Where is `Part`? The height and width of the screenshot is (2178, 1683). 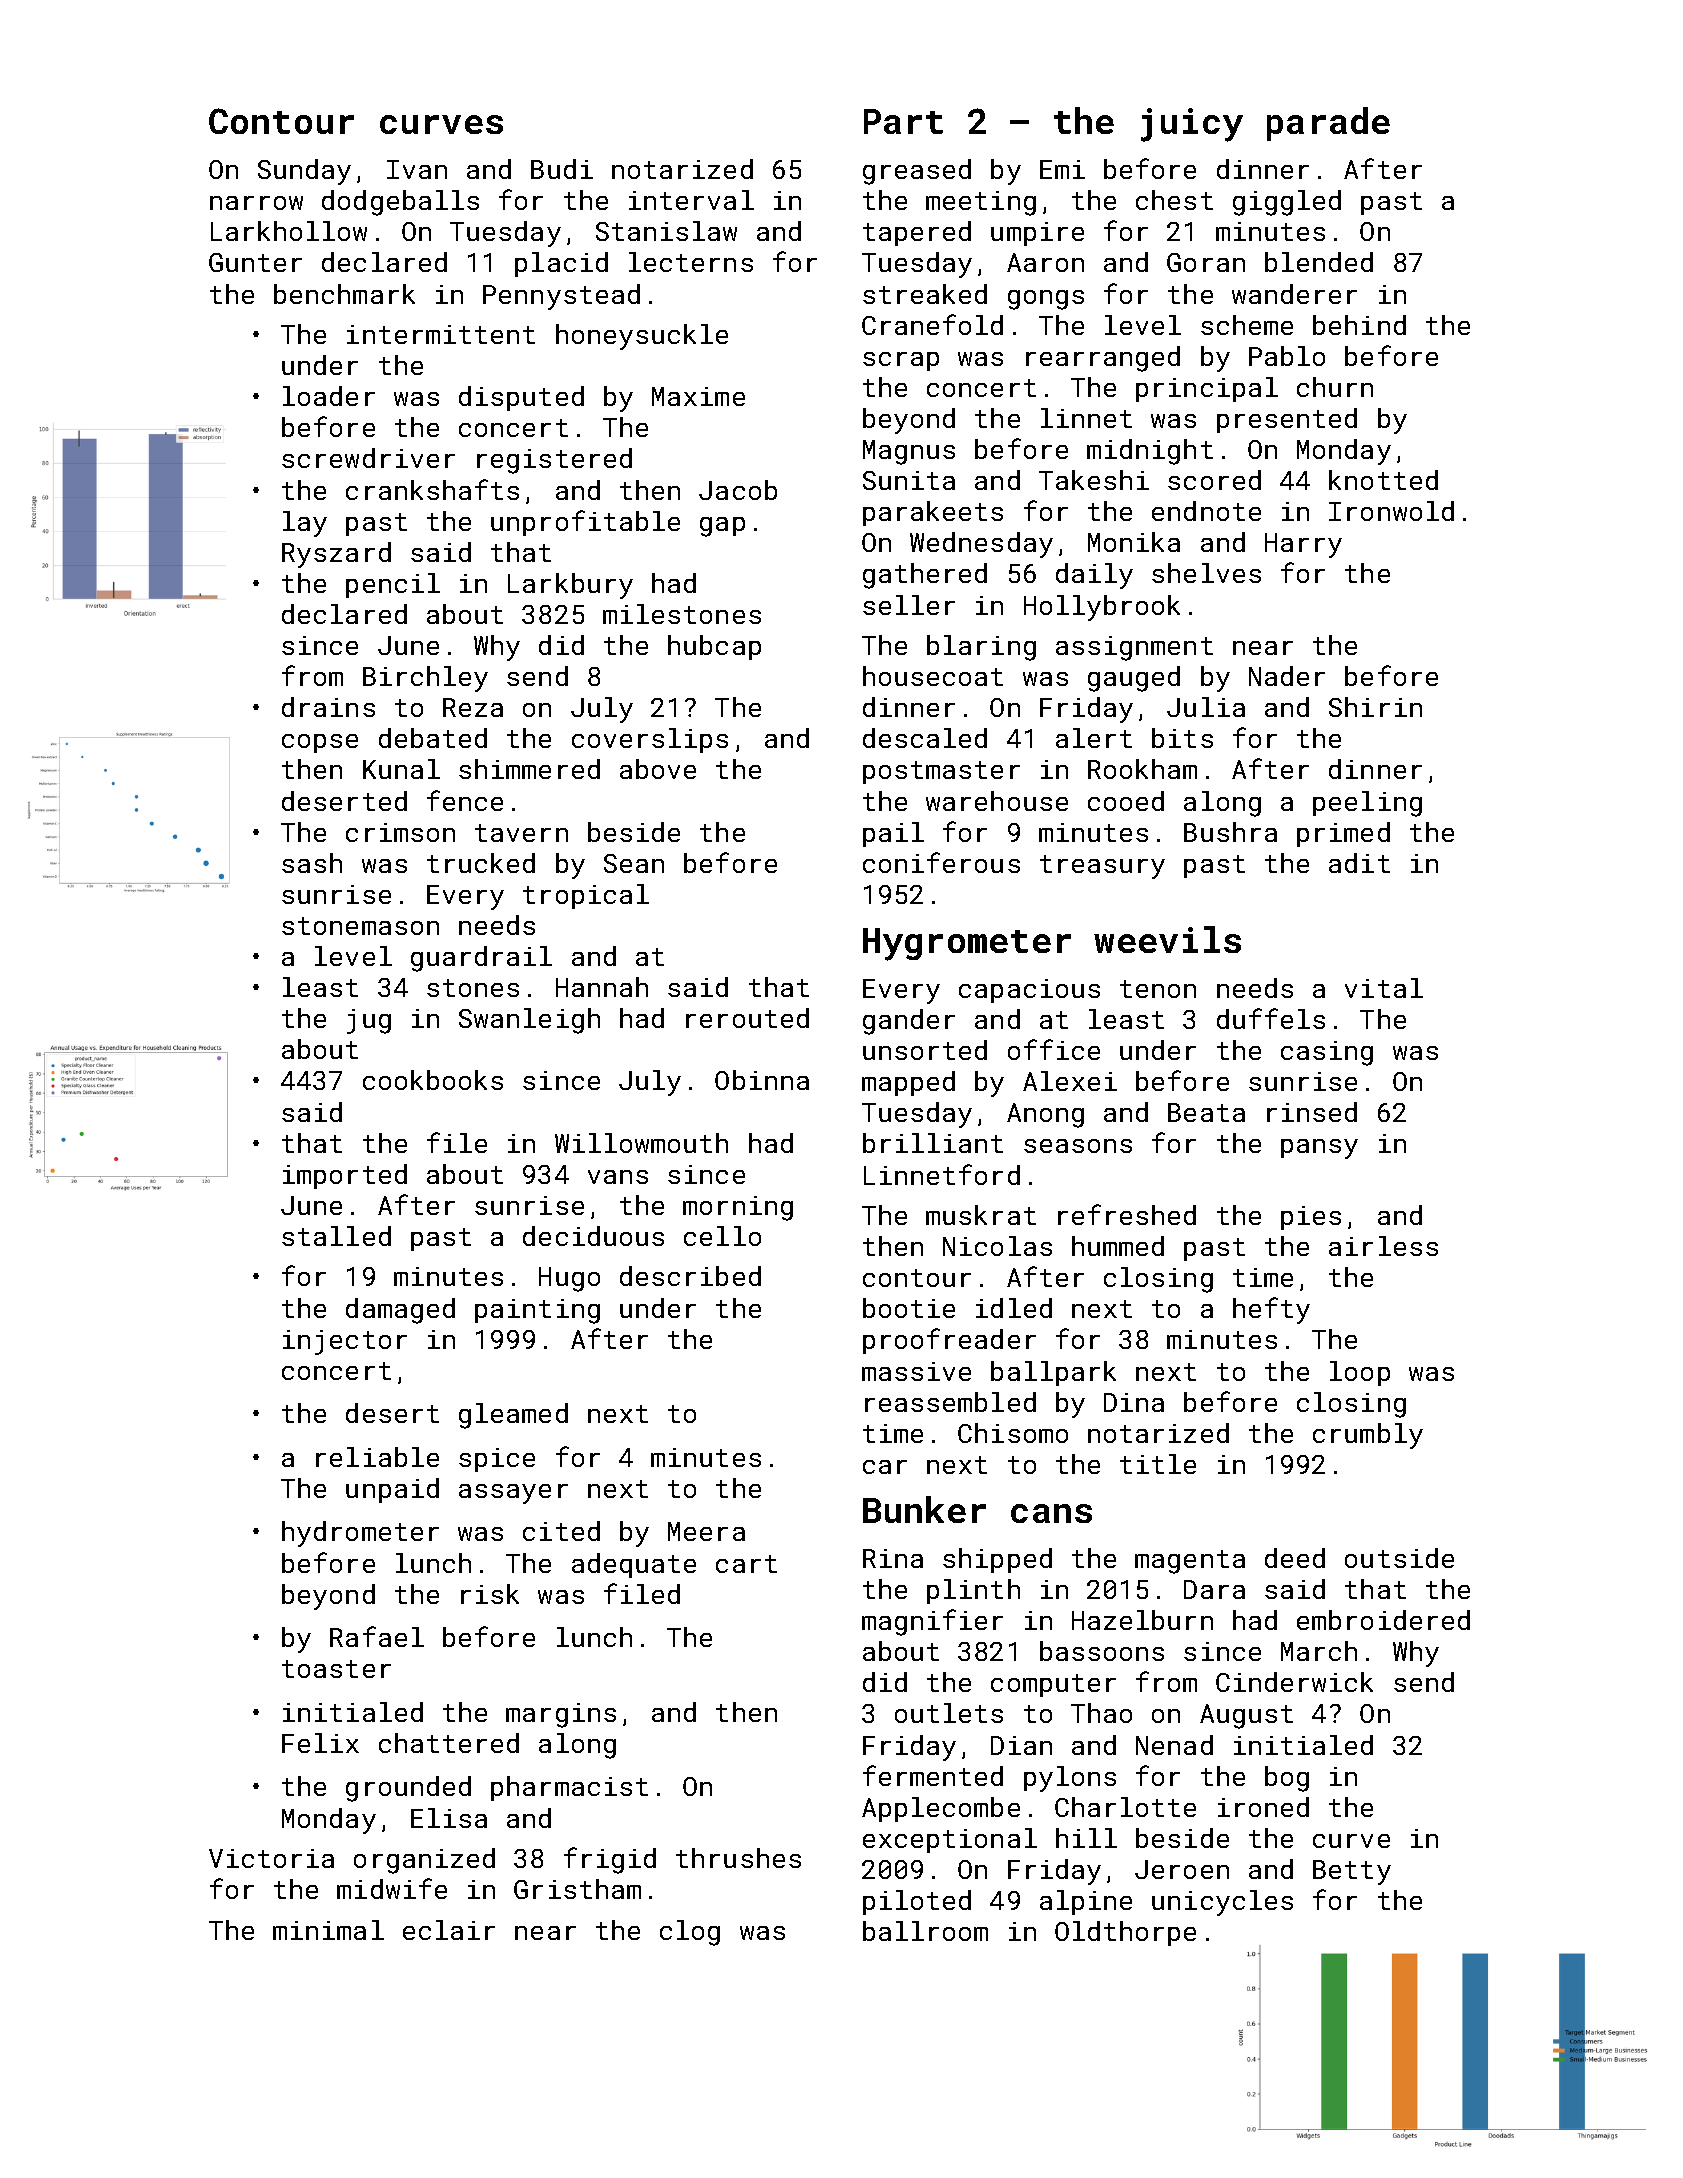 Part is located at coordinates (903, 121).
